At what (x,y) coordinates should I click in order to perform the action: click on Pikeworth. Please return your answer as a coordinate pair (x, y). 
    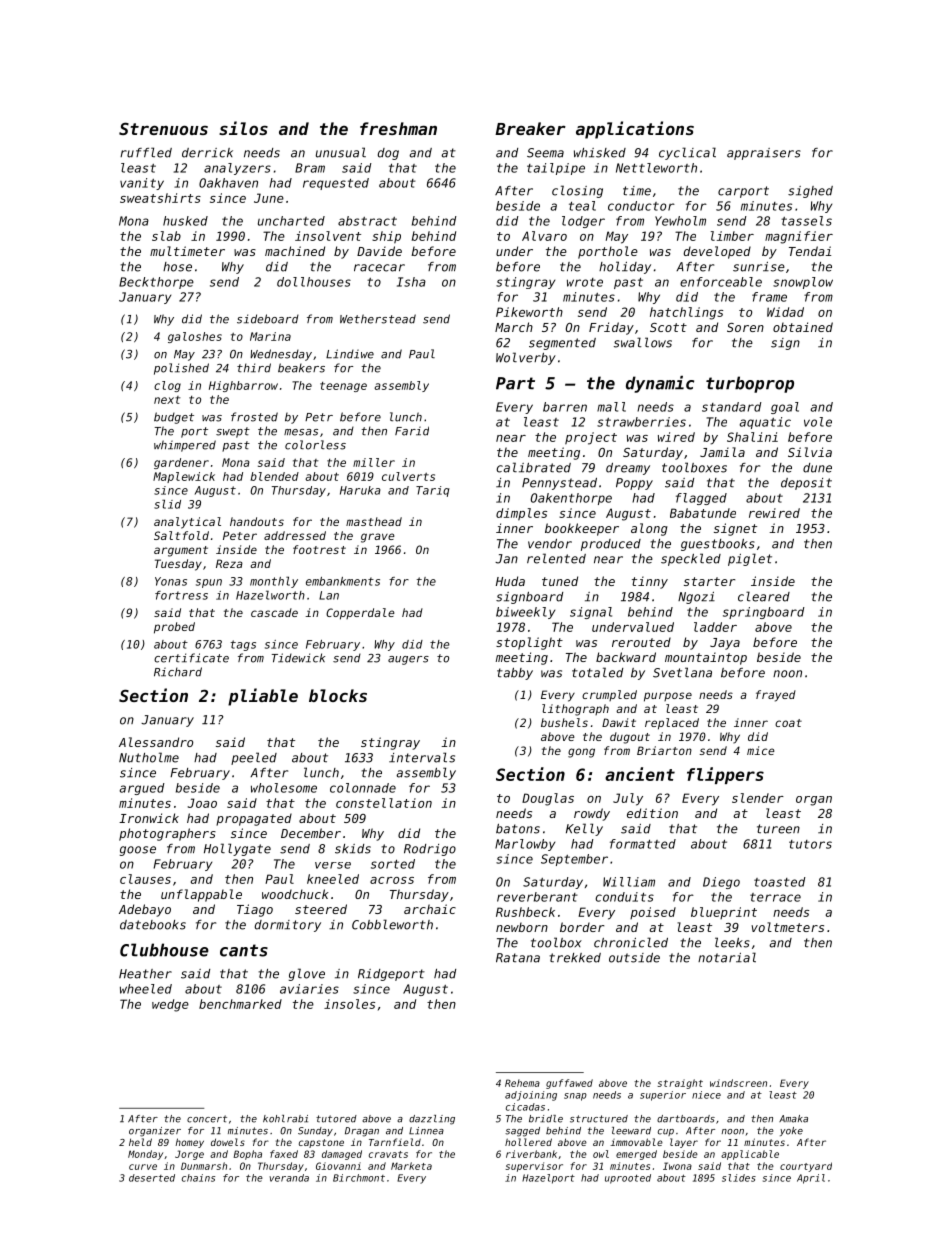
    Looking at the image, I should click on (529, 312).
